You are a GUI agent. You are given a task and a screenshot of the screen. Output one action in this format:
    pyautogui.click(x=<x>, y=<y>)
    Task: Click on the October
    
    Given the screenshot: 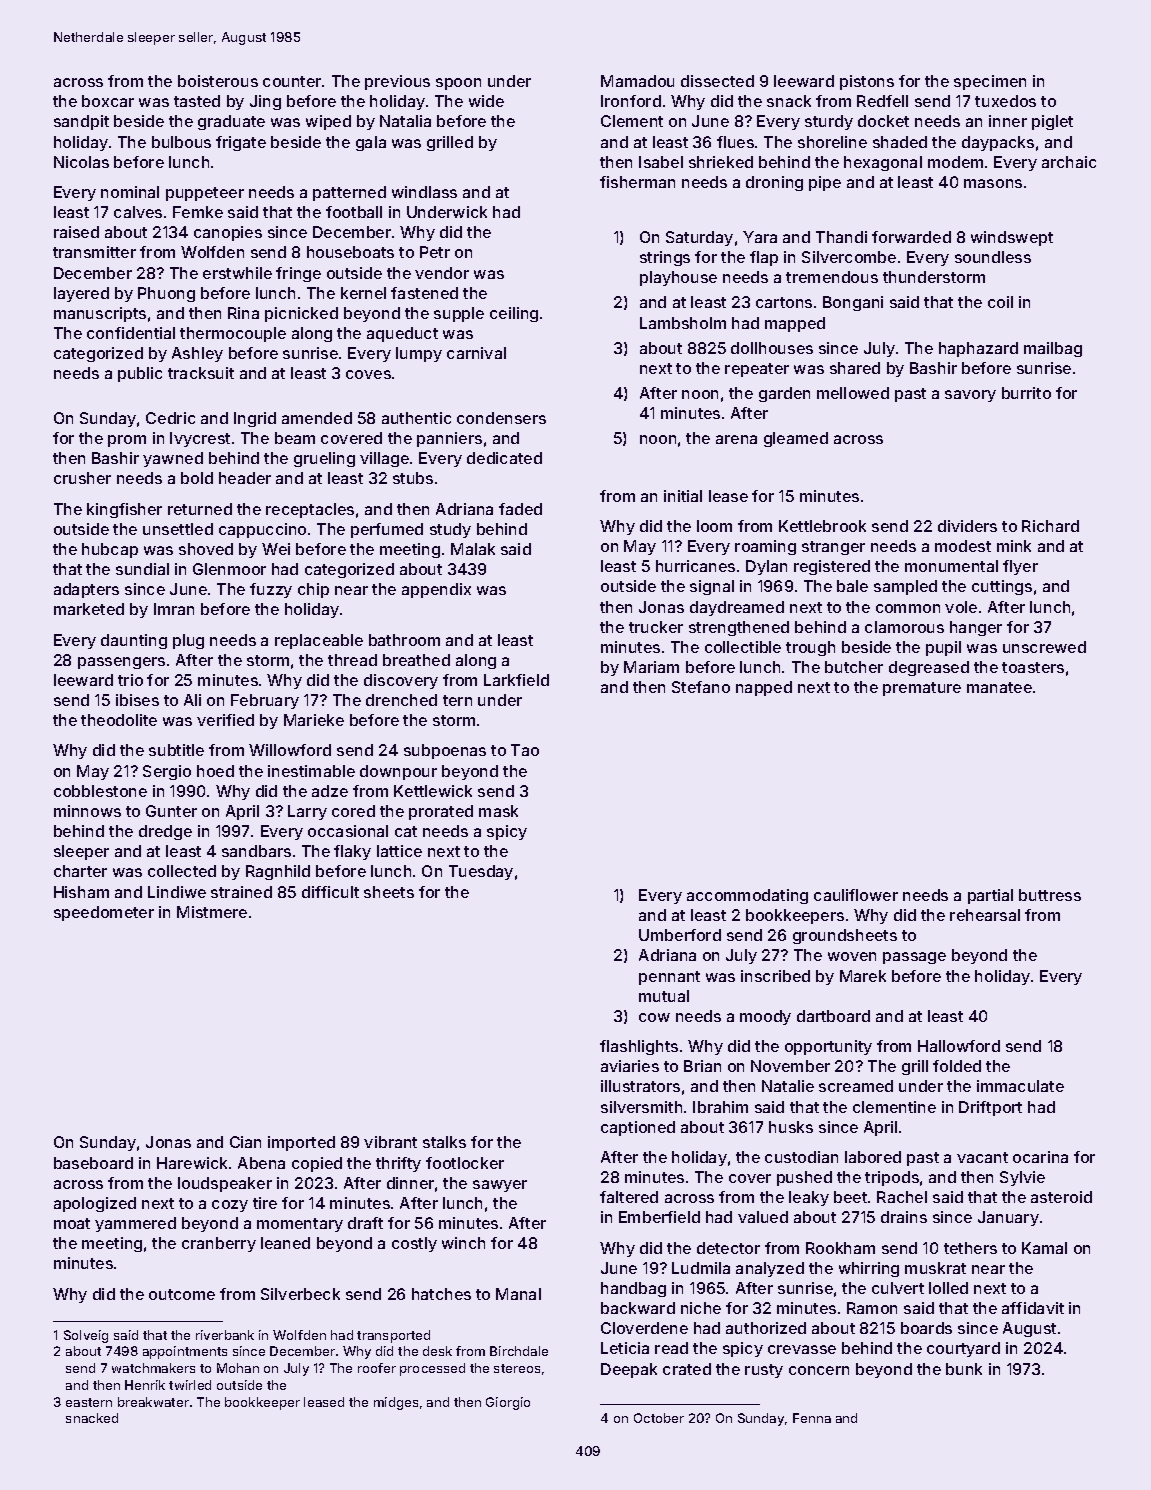 What is the action you would take?
    pyautogui.click(x=659, y=1418)
